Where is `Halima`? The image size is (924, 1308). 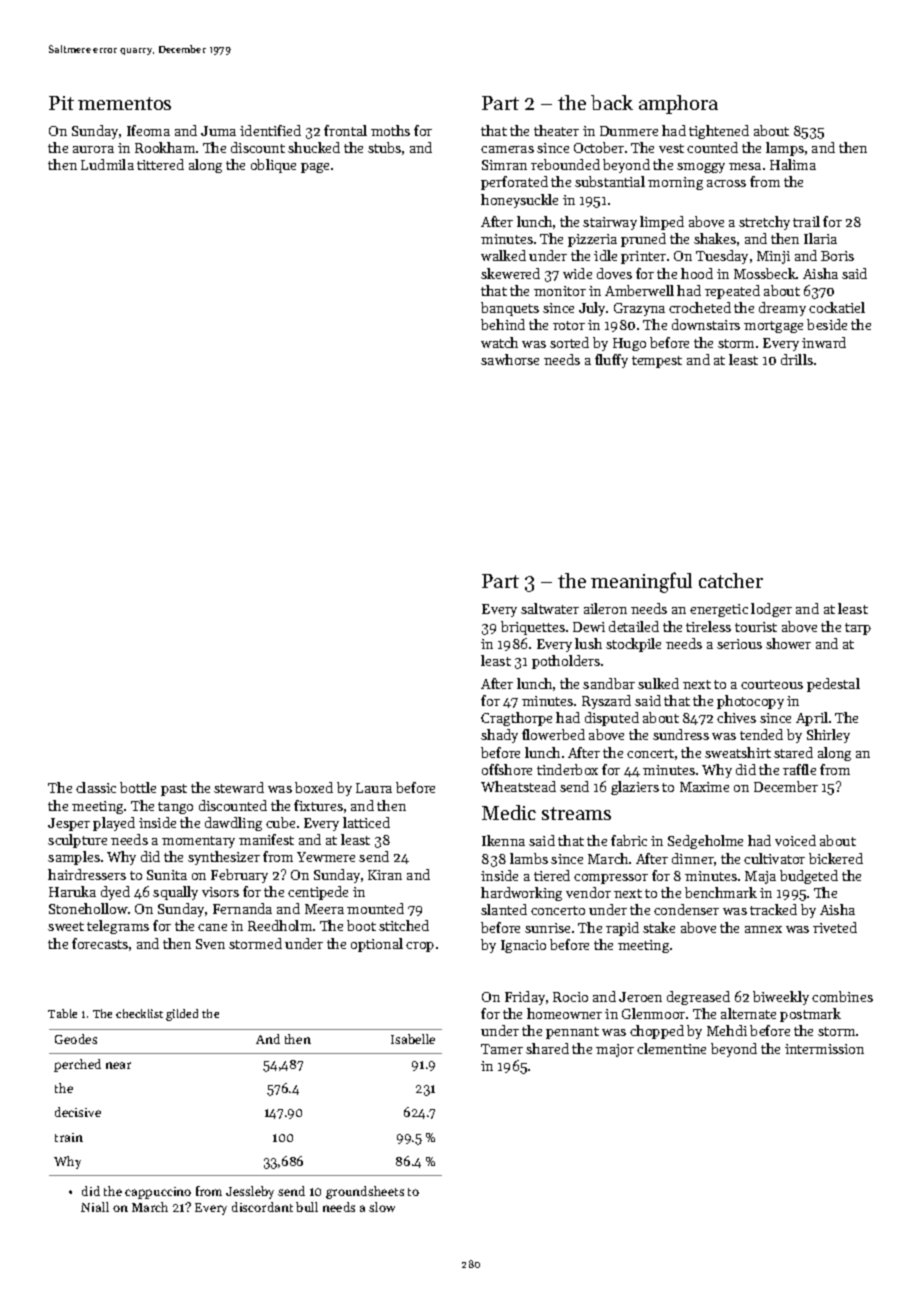
Halima is located at coordinates (793, 164).
